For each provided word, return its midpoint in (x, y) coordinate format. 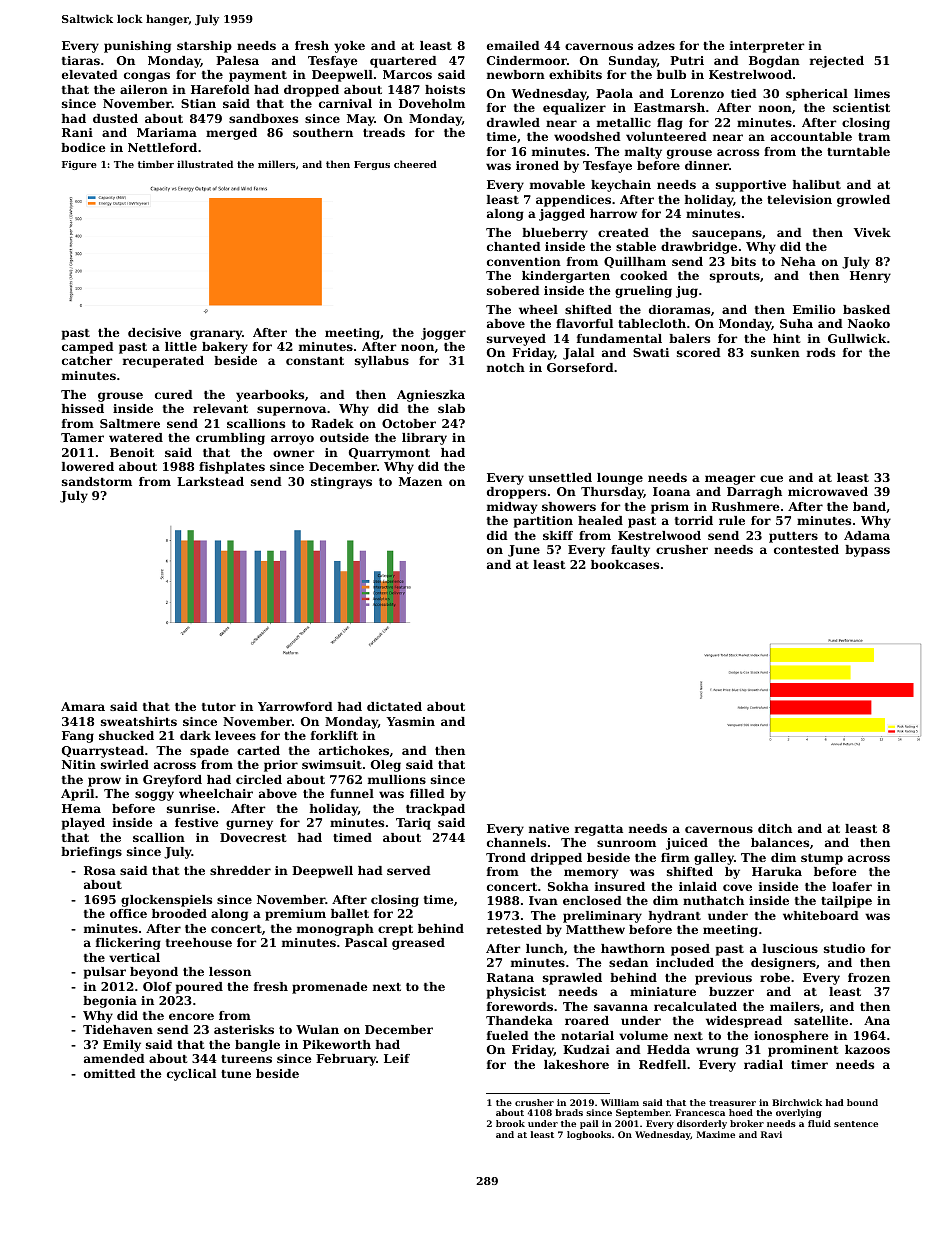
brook (510, 1123)
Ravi (771, 1134)
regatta (599, 830)
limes (872, 93)
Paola (614, 93)
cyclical (191, 1075)
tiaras (81, 60)
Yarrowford (295, 706)
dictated (394, 706)
